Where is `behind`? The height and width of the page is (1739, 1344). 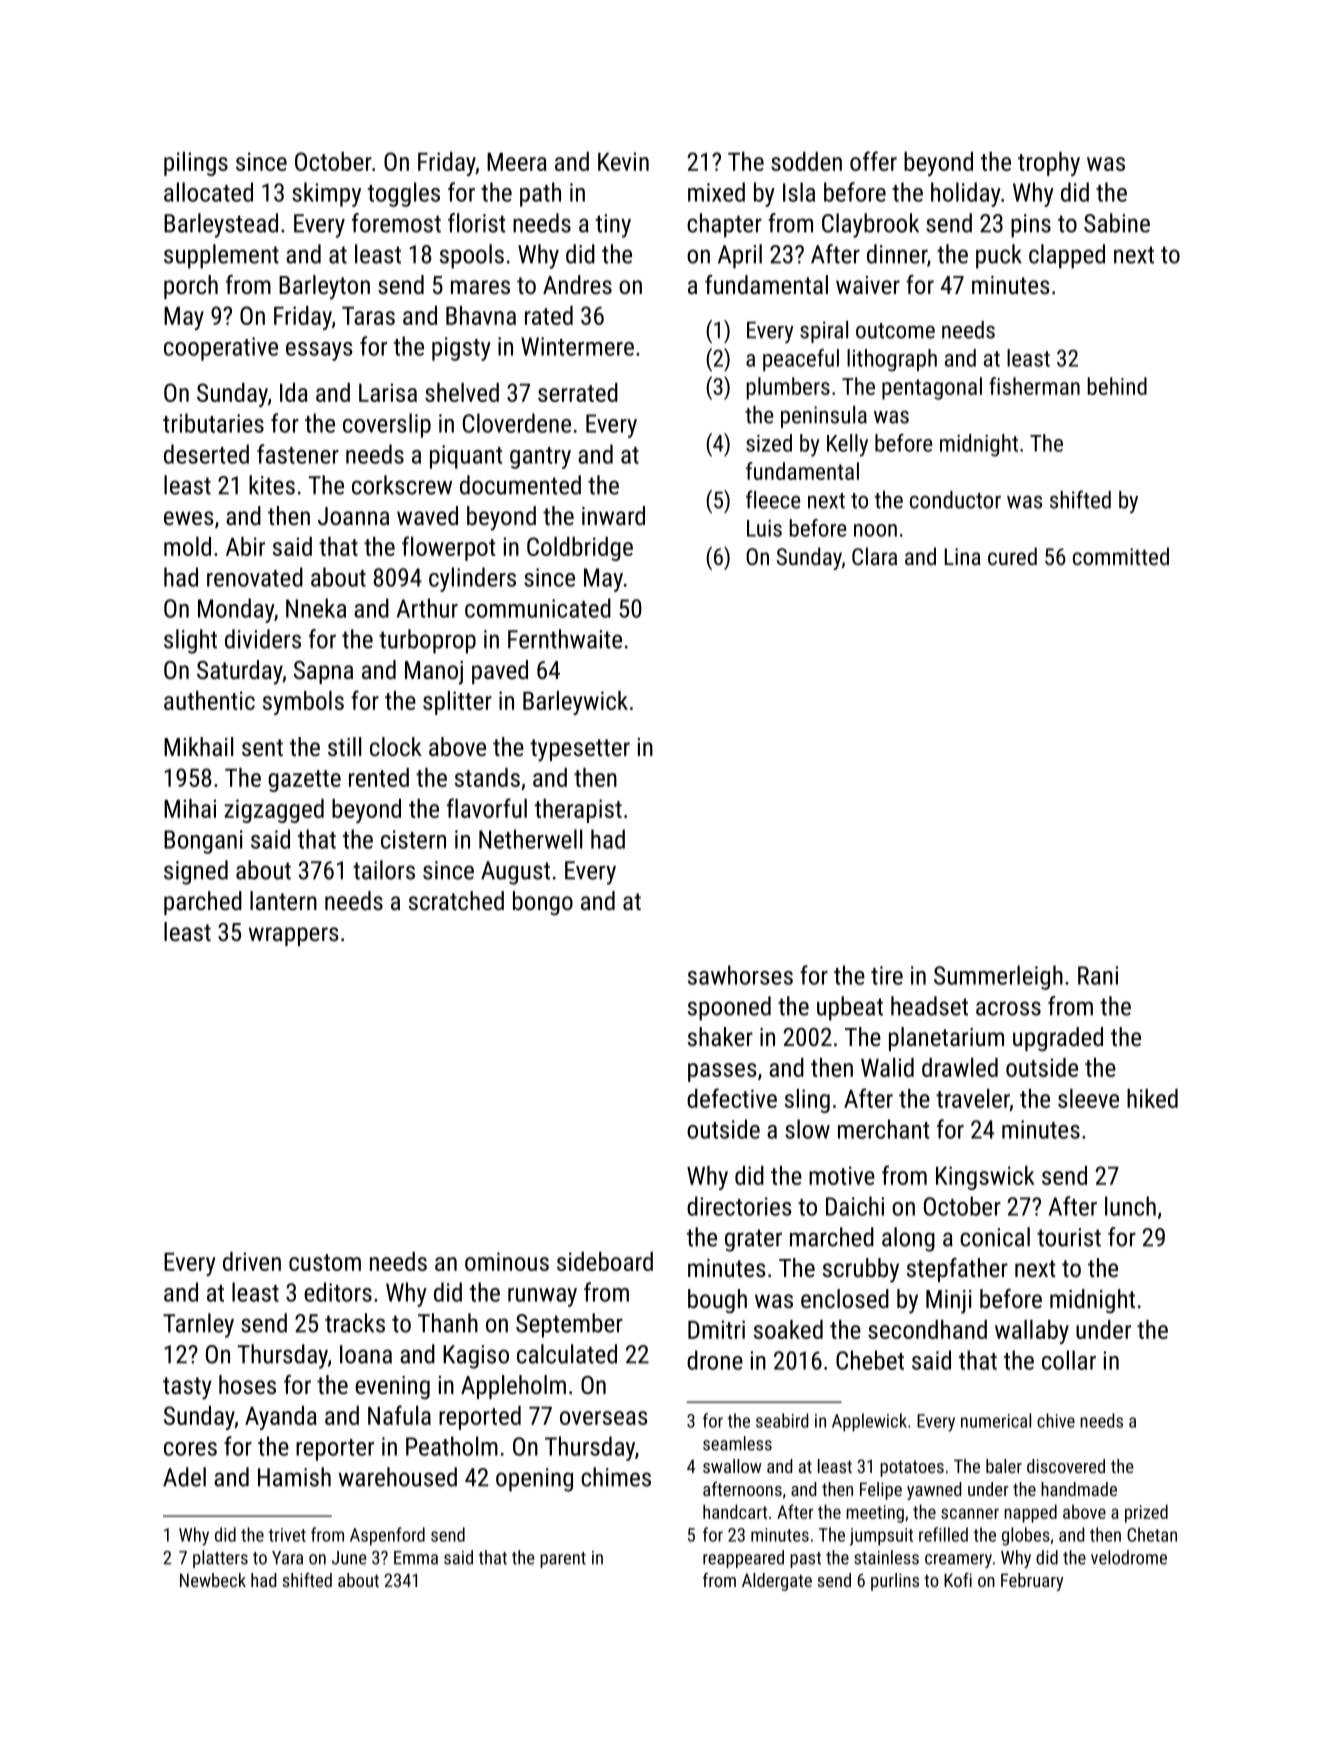
behind is located at coordinates (1117, 386).
